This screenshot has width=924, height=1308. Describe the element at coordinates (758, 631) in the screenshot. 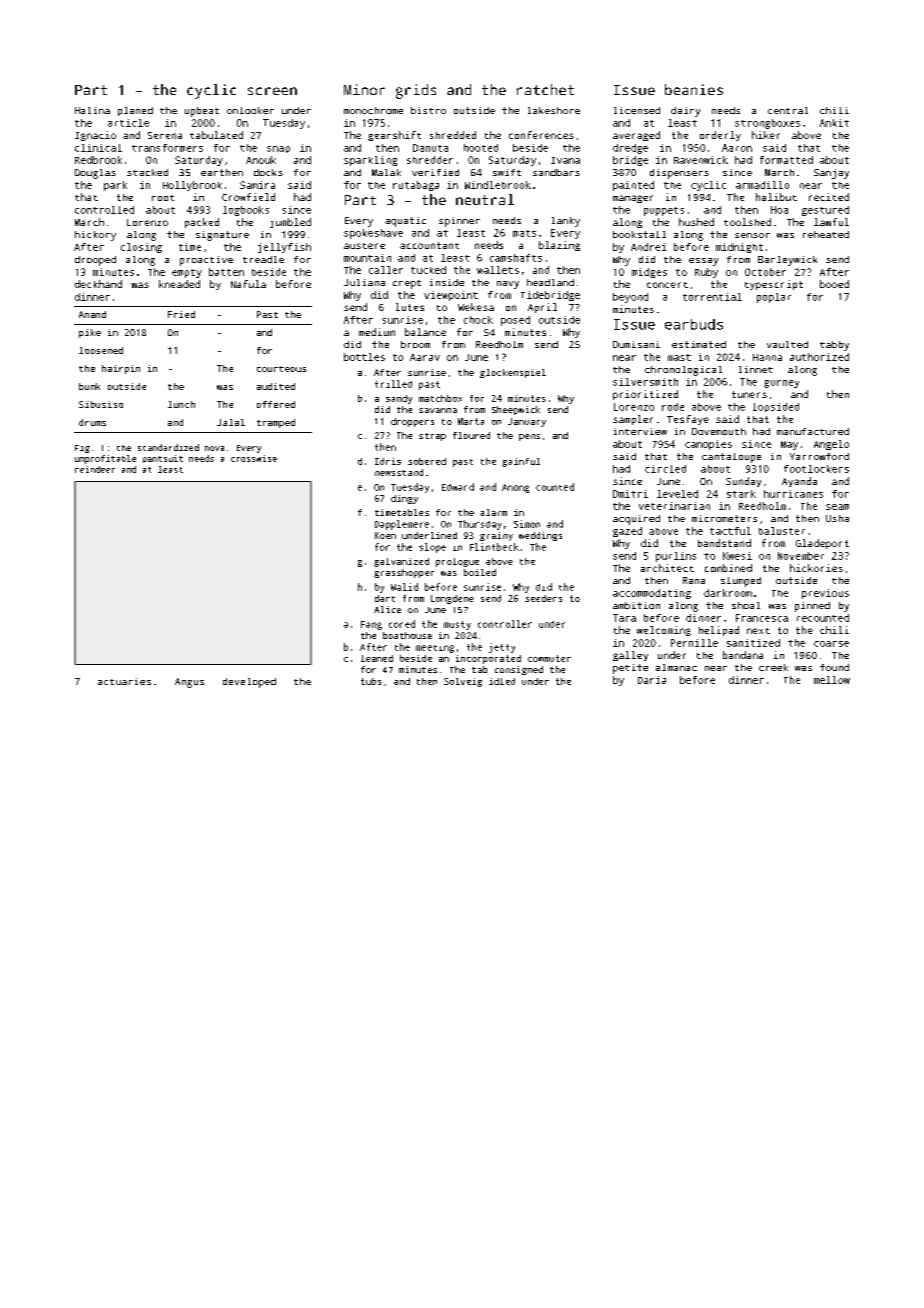

I see `next` at that location.
